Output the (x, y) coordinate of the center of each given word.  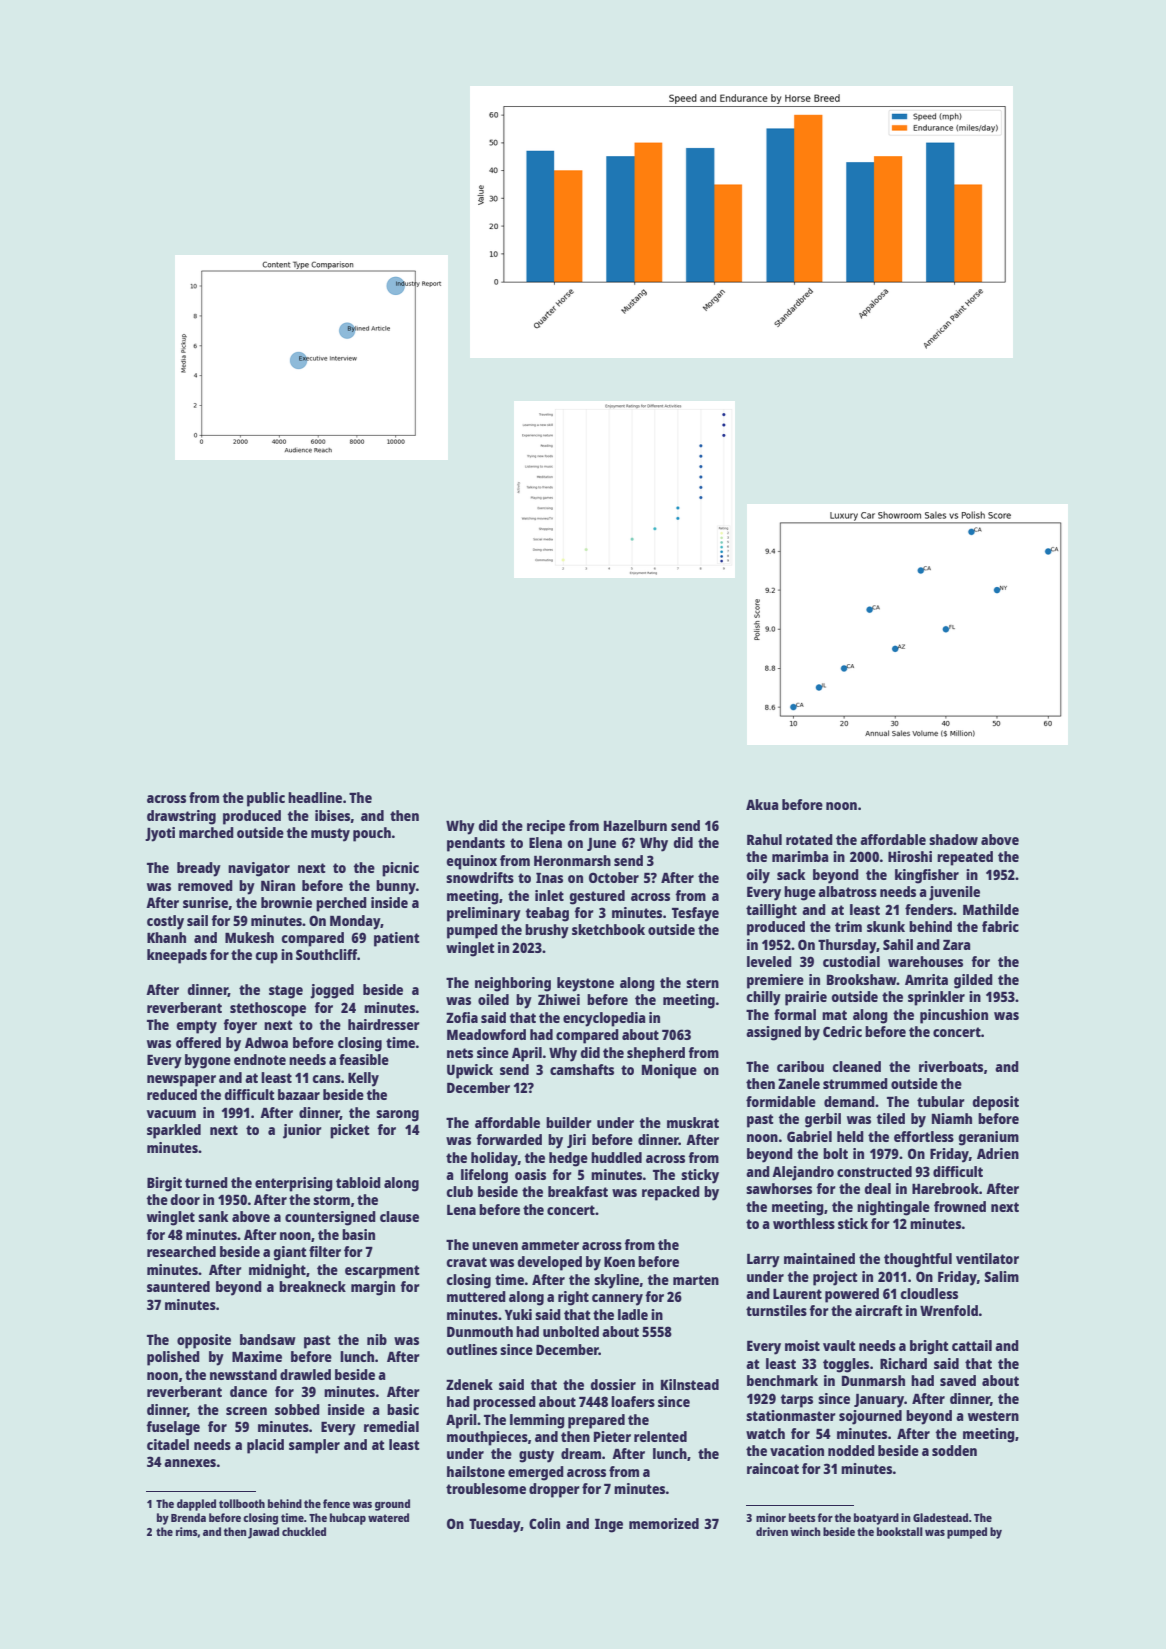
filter (325, 1251)
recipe (546, 827)
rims (187, 1532)
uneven (495, 1246)
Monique (669, 1071)
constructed (874, 1171)
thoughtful (918, 1260)
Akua (762, 804)
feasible (364, 1059)
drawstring (181, 817)
